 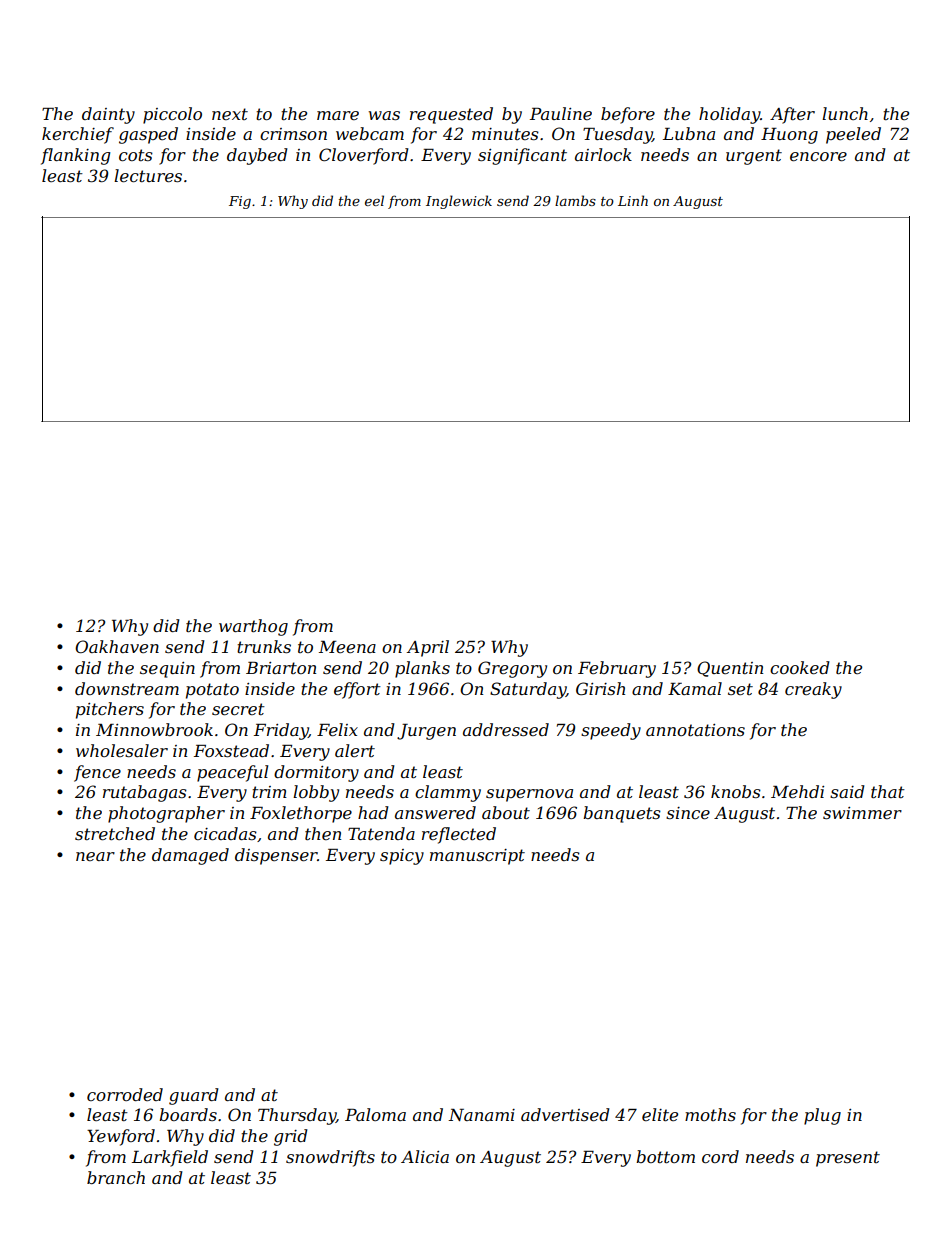 What do you see at coordinates (125, 1094) in the image?
I see `corroded` at bounding box center [125, 1094].
